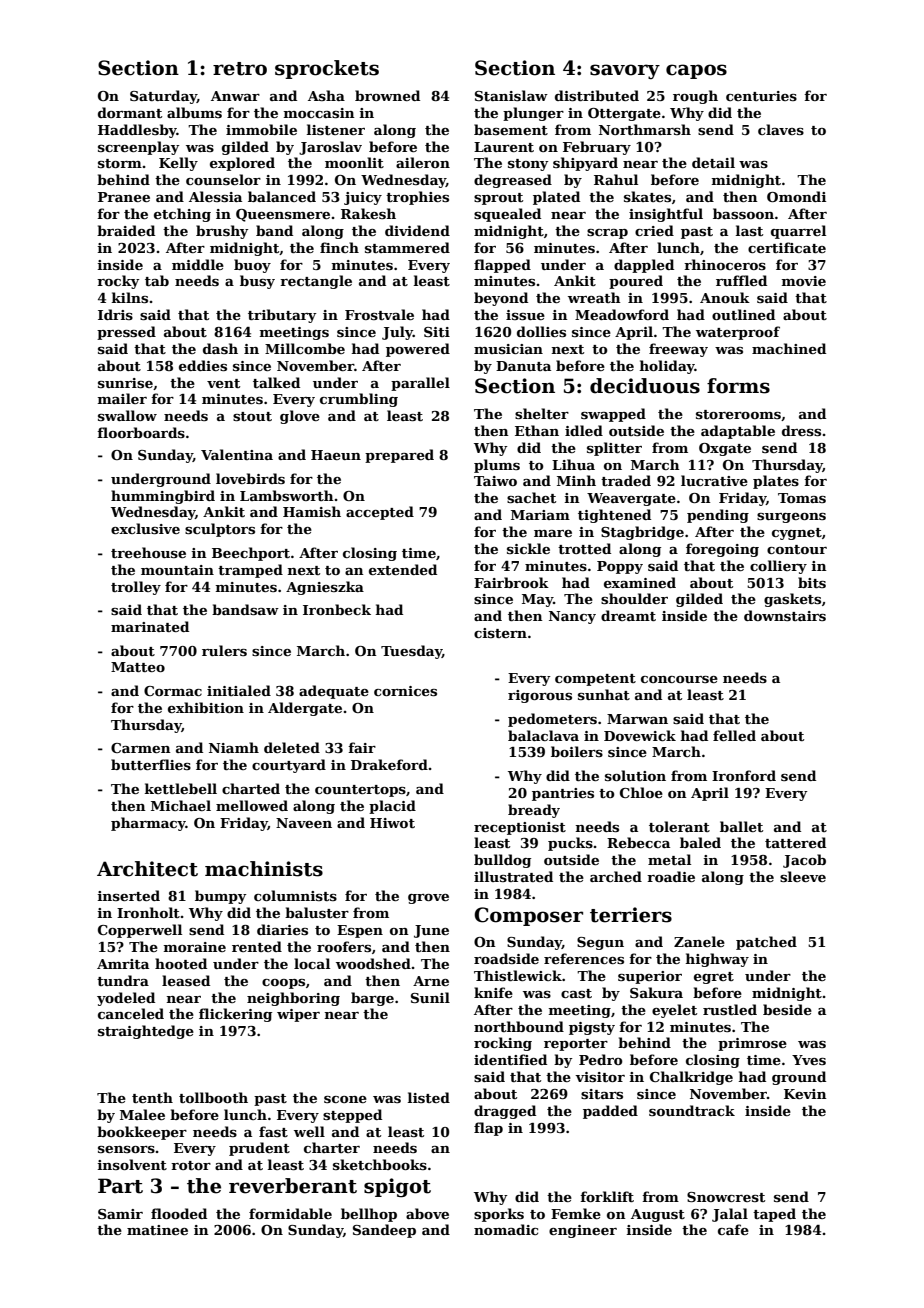  What do you see at coordinates (761, 96) in the page?
I see `centuries` at bounding box center [761, 96].
